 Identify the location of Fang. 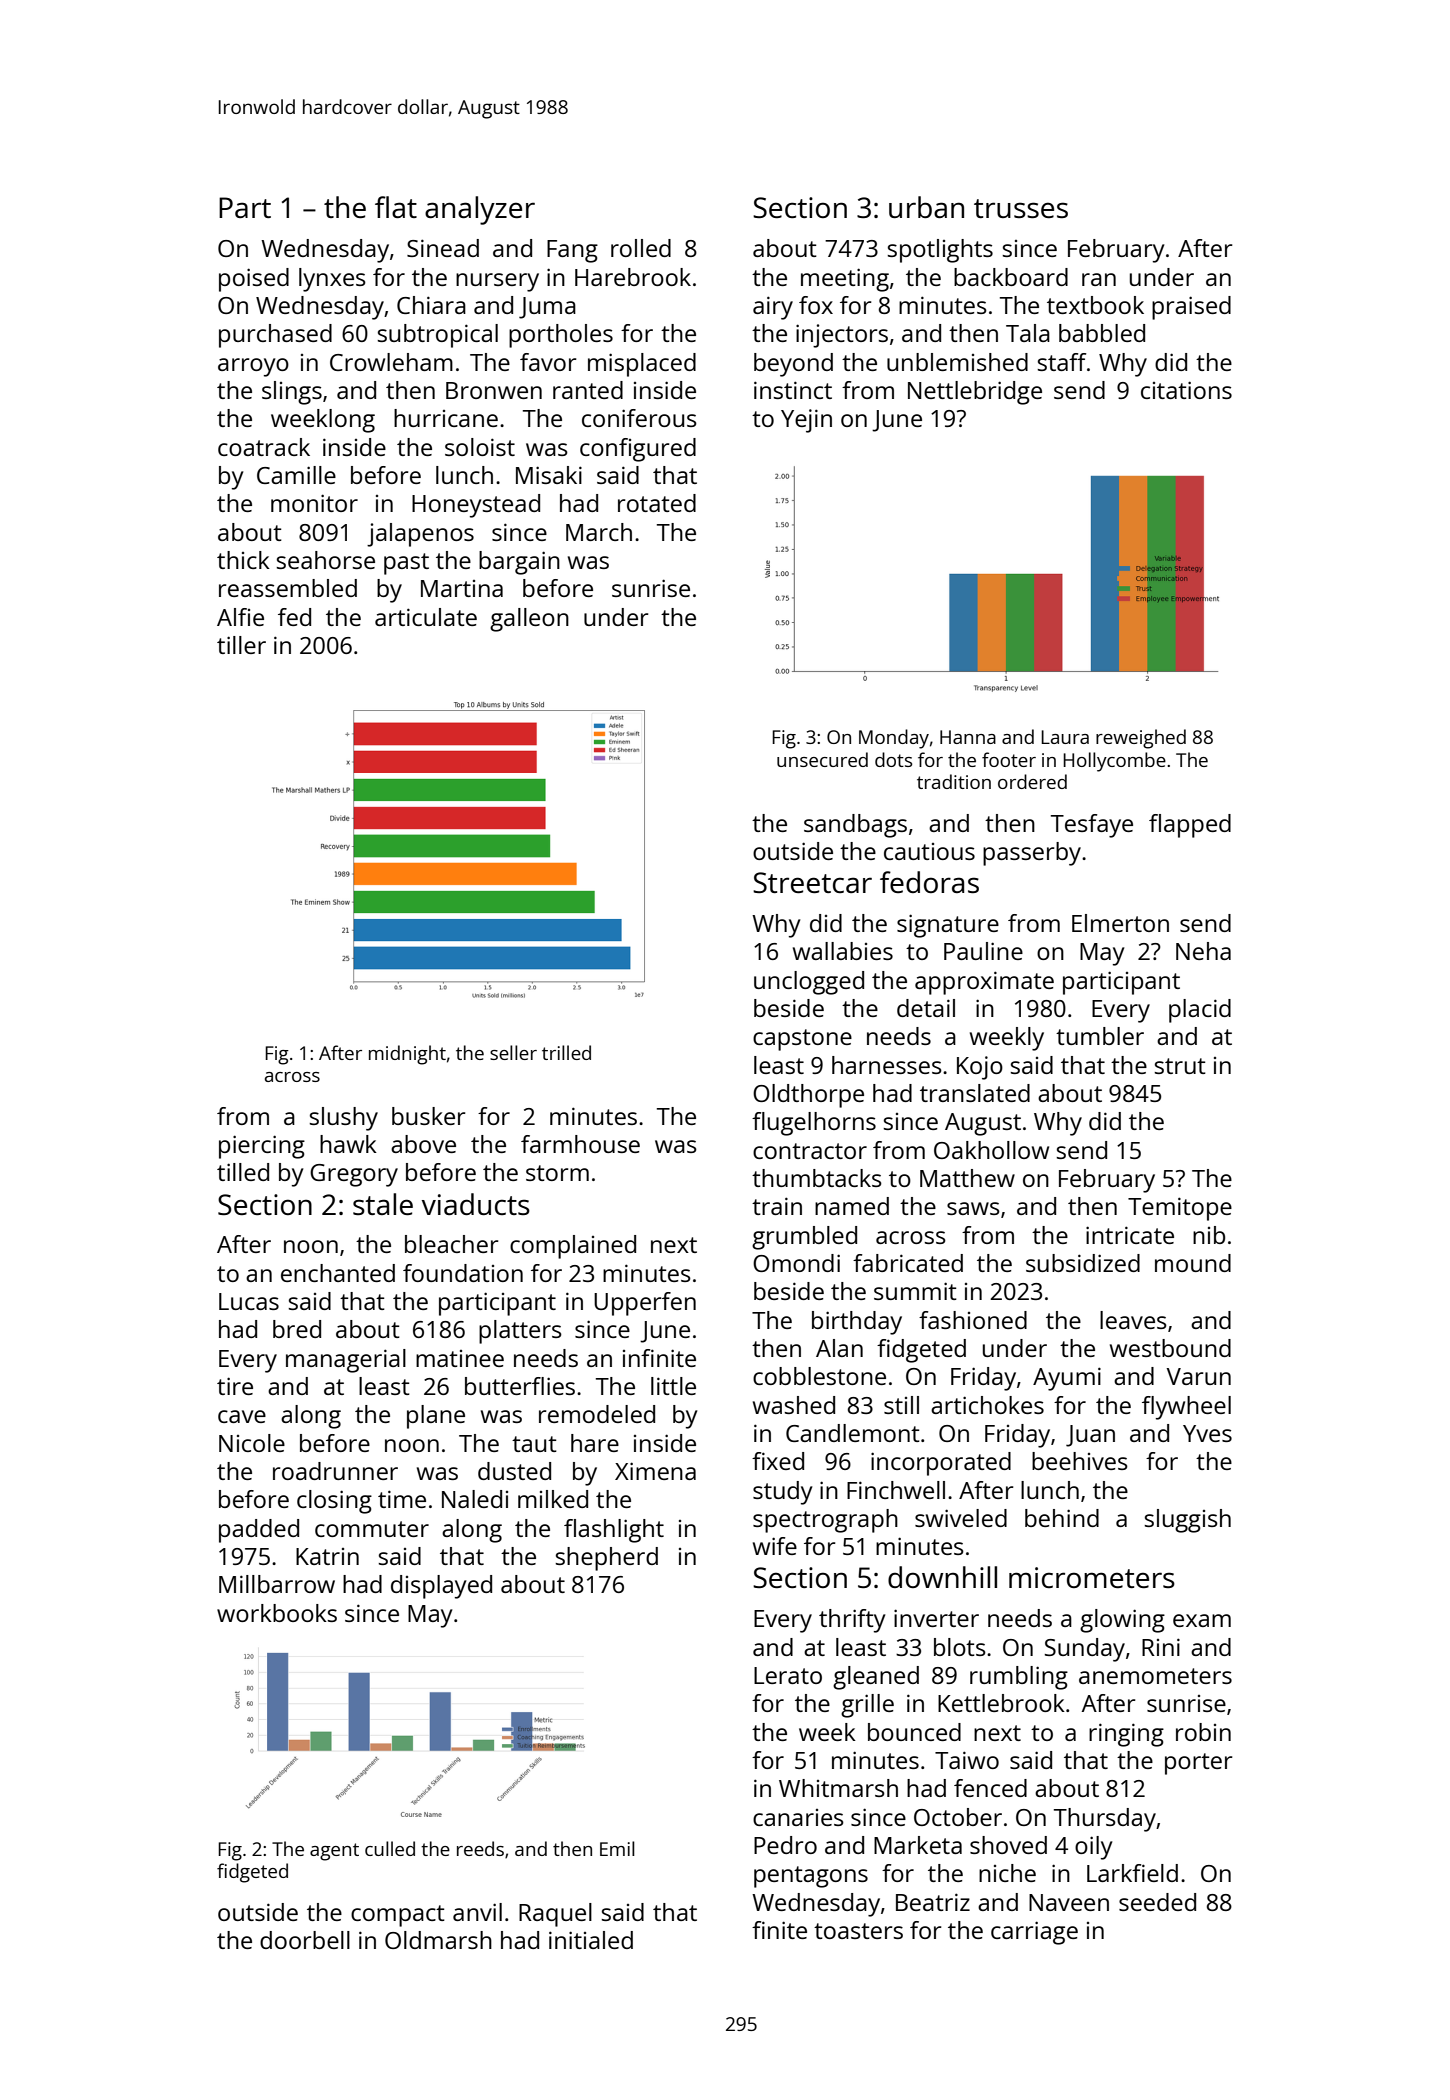
(572, 251).
